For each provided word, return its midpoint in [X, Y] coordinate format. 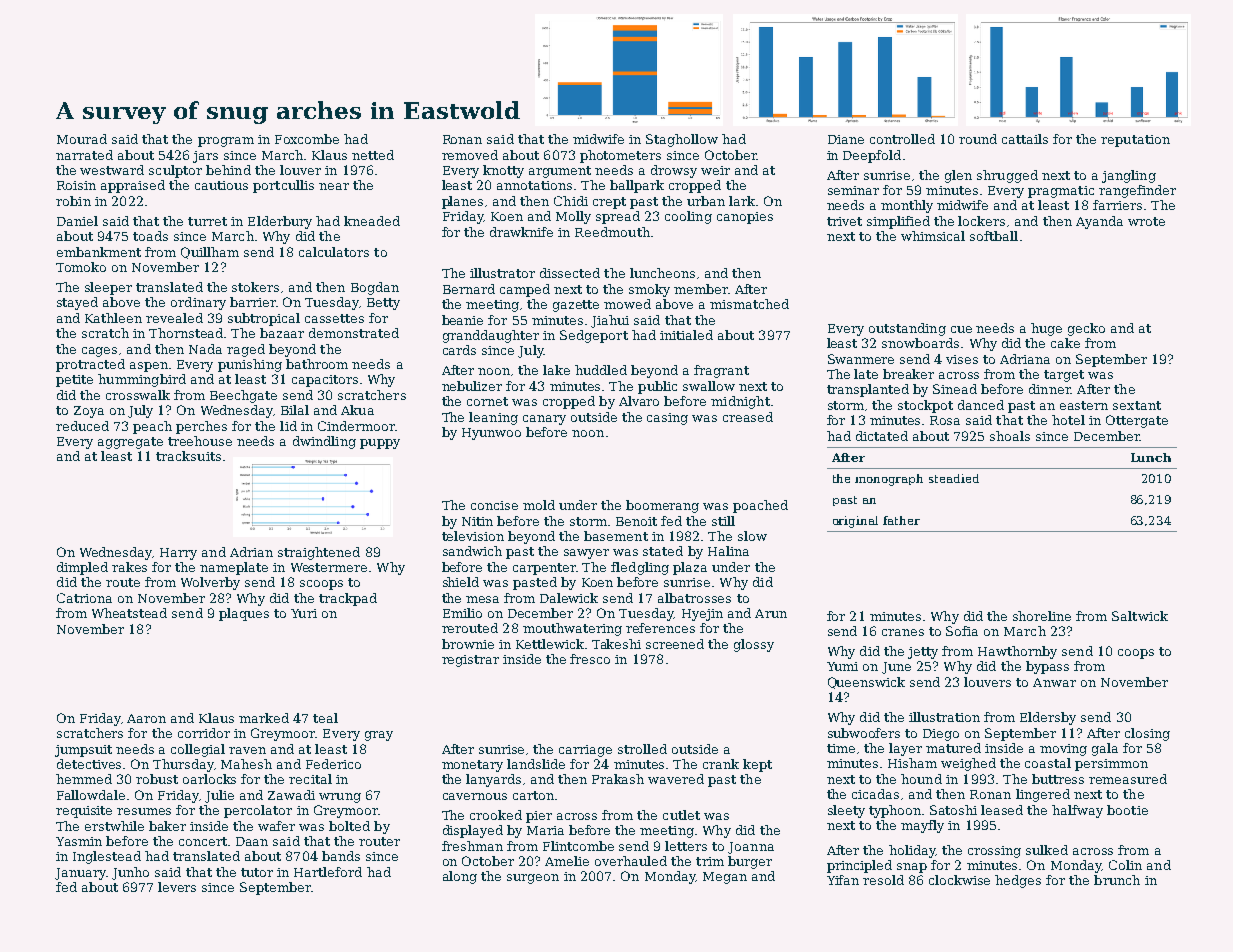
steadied [954, 478]
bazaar [282, 333]
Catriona [84, 598]
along [460, 877]
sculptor [175, 171]
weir [715, 170]
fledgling [640, 568]
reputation [1135, 141]
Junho [130, 873]
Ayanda [1099, 222]
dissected [570, 273]
